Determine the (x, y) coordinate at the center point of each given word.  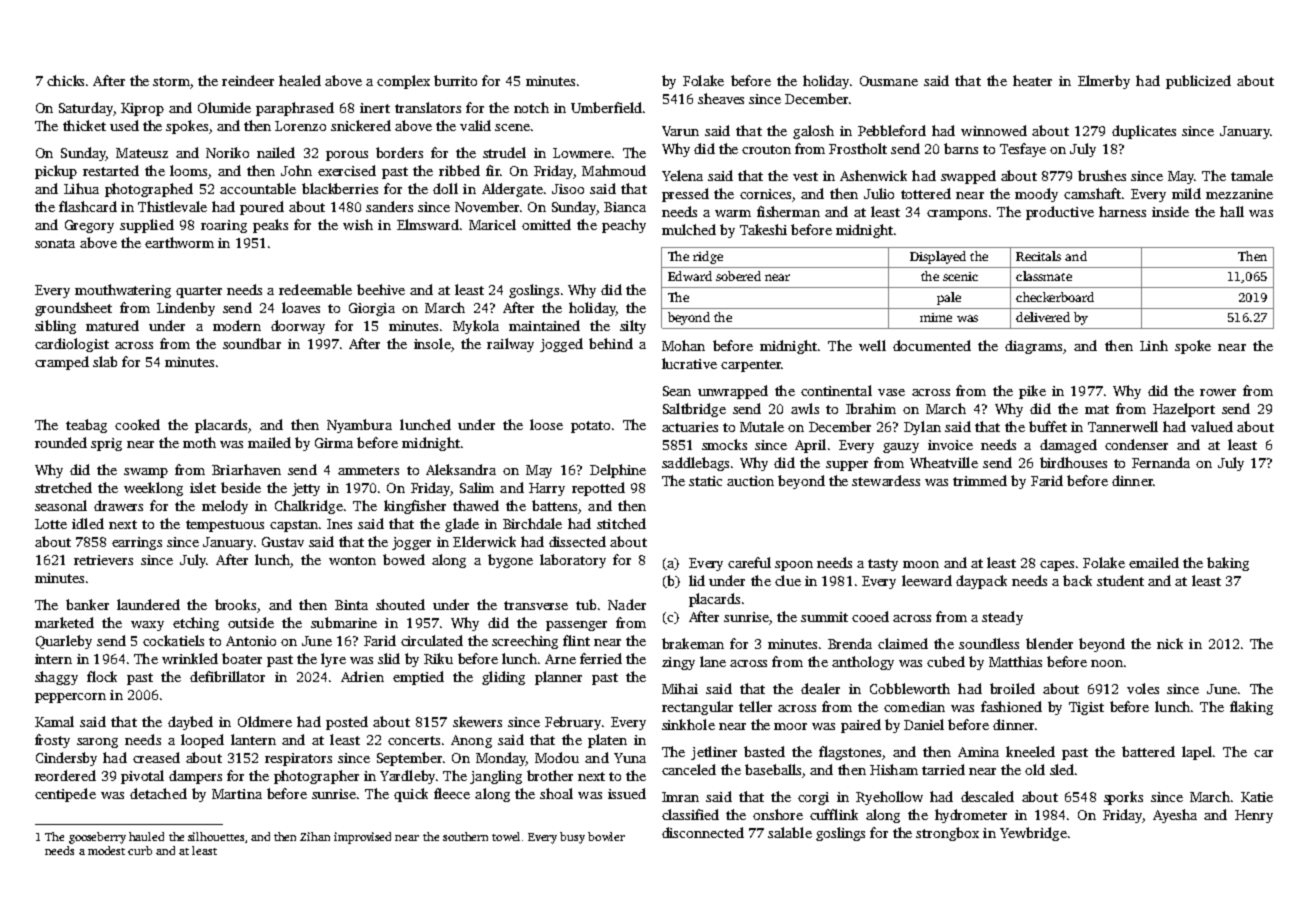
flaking (1251, 708)
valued (1212, 426)
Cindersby (66, 759)
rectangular (697, 708)
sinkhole (688, 724)
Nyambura (359, 426)
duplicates (1144, 132)
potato (590, 427)
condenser (1136, 444)
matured (112, 325)
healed (300, 80)
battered (1148, 751)
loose (546, 424)
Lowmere (582, 153)
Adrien (362, 676)
